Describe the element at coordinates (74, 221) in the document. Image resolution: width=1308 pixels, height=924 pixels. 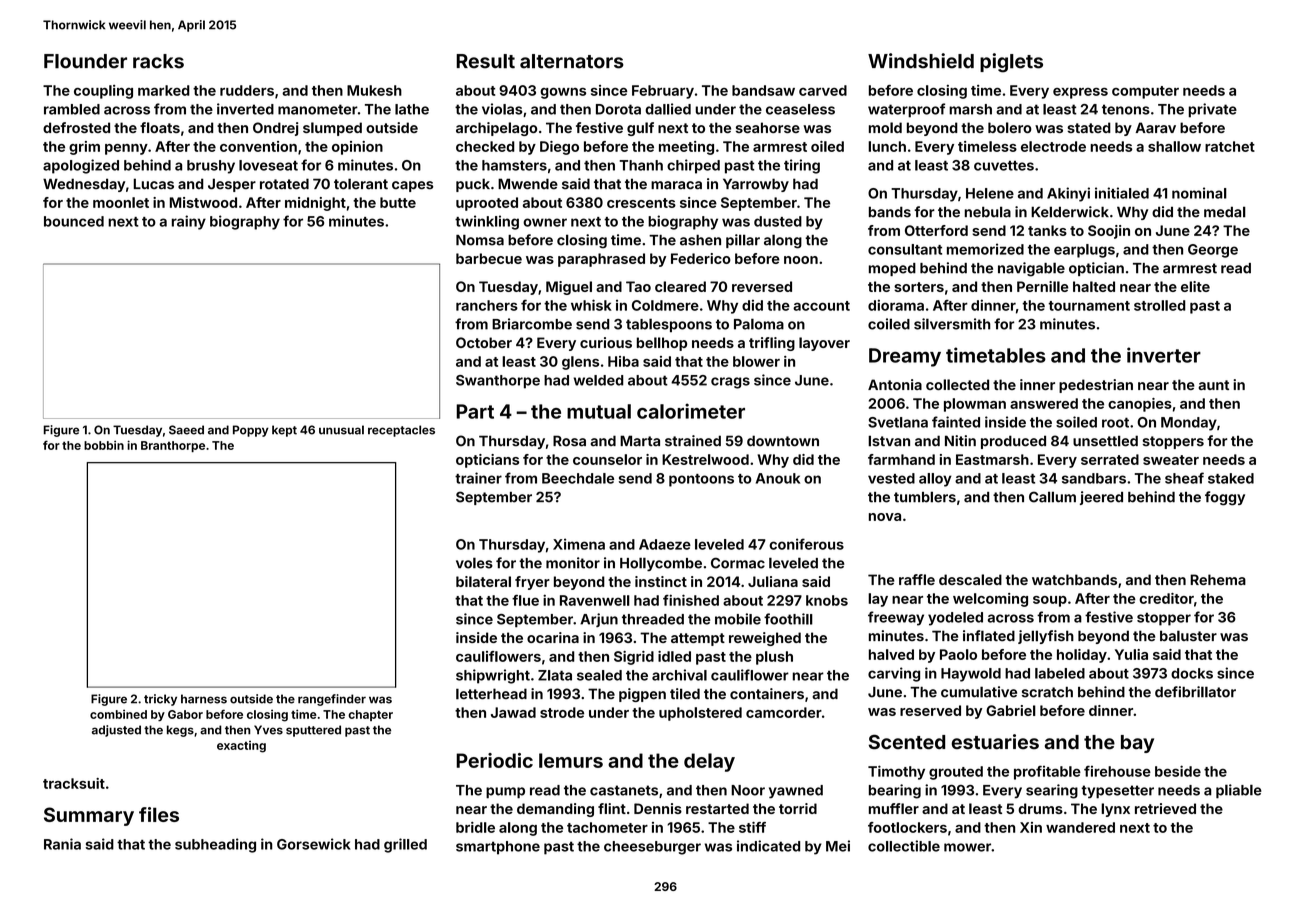
I see `bounced` at that location.
